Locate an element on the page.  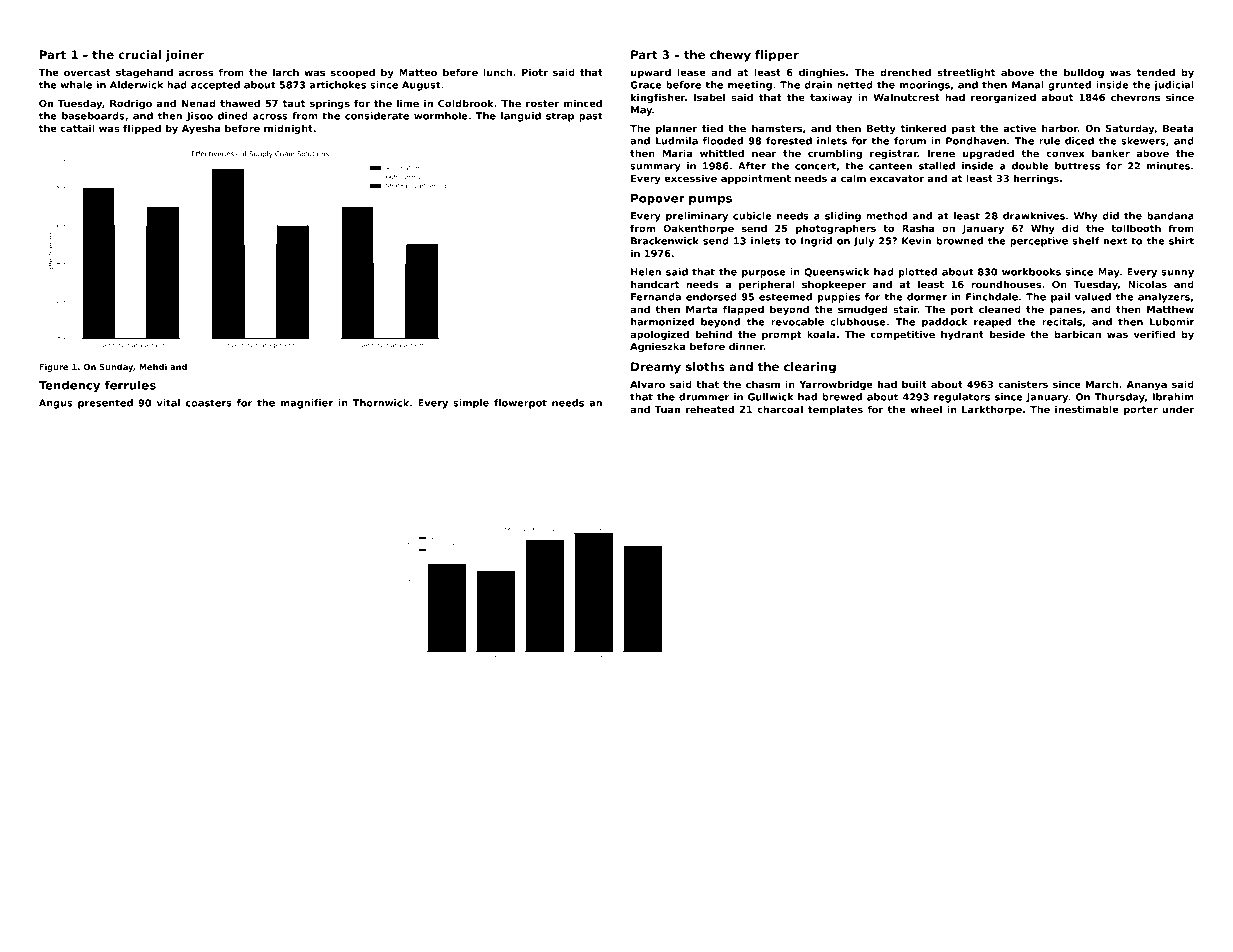
Mehdi is located at coordinates (153, 366).
